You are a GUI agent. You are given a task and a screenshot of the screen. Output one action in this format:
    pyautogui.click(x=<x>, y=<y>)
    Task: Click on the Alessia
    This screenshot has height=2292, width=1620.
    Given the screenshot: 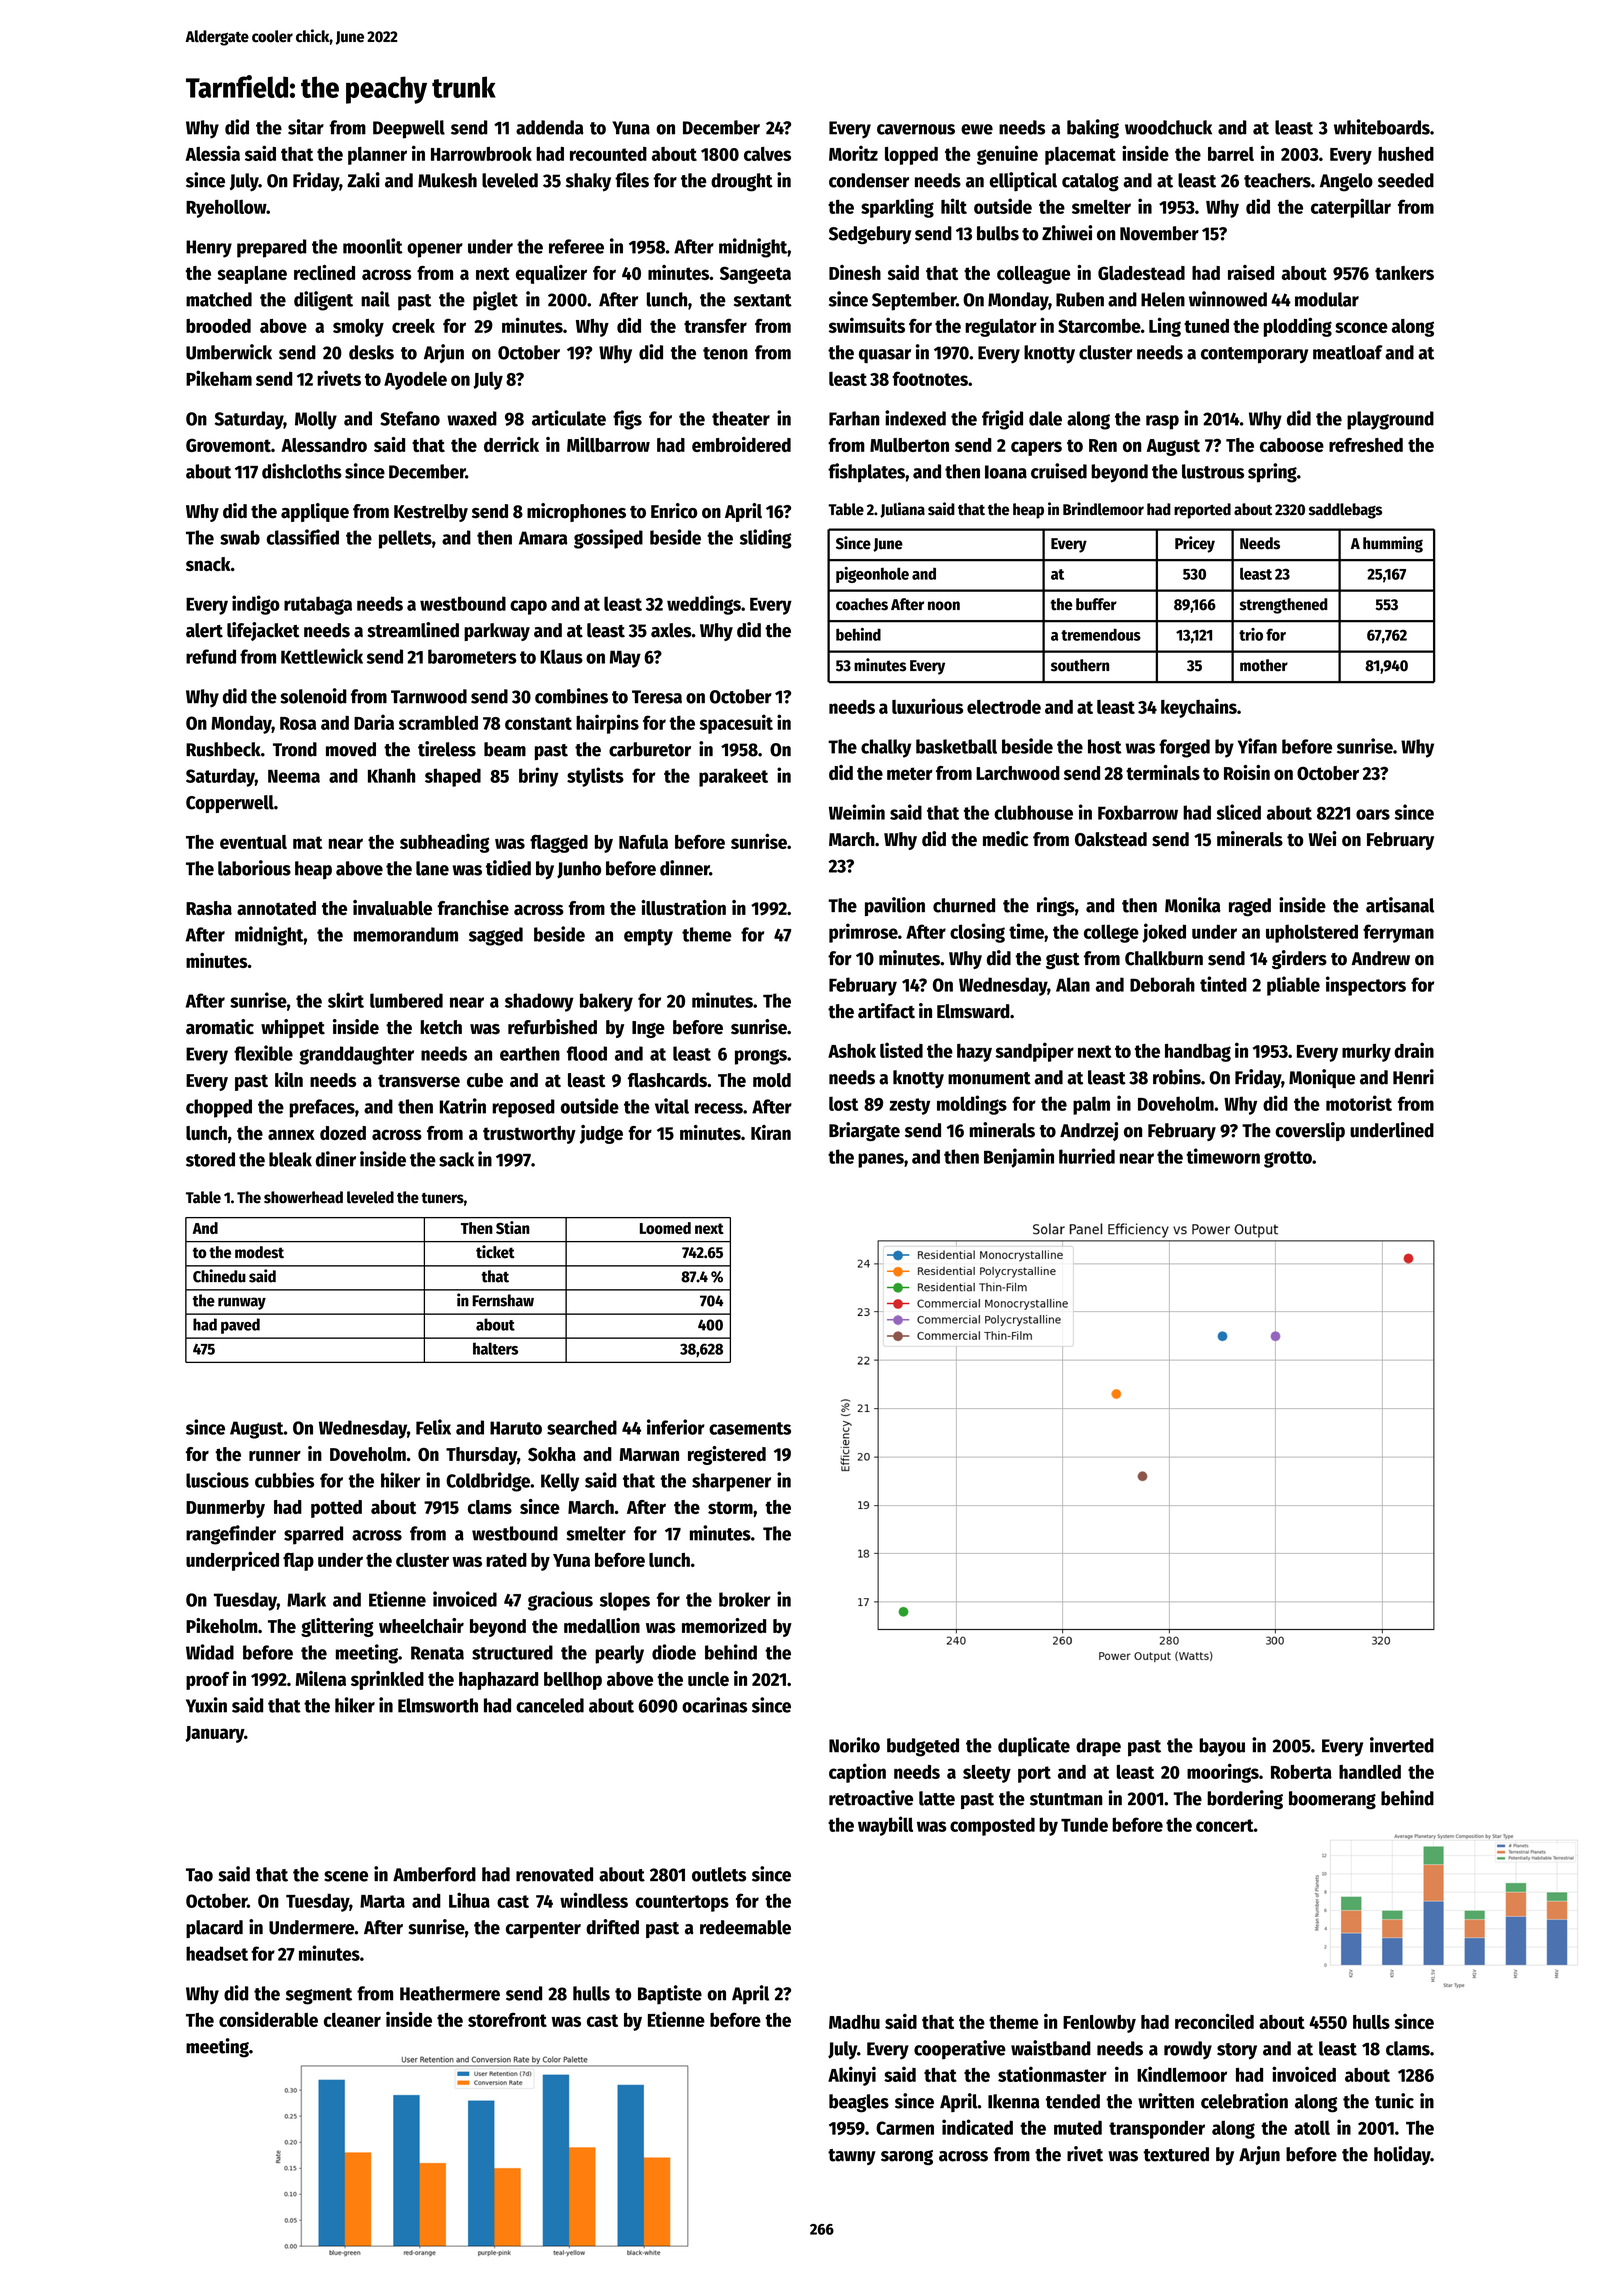 What is the action you would take?
    pyautogui.click(x=212, y=153)
